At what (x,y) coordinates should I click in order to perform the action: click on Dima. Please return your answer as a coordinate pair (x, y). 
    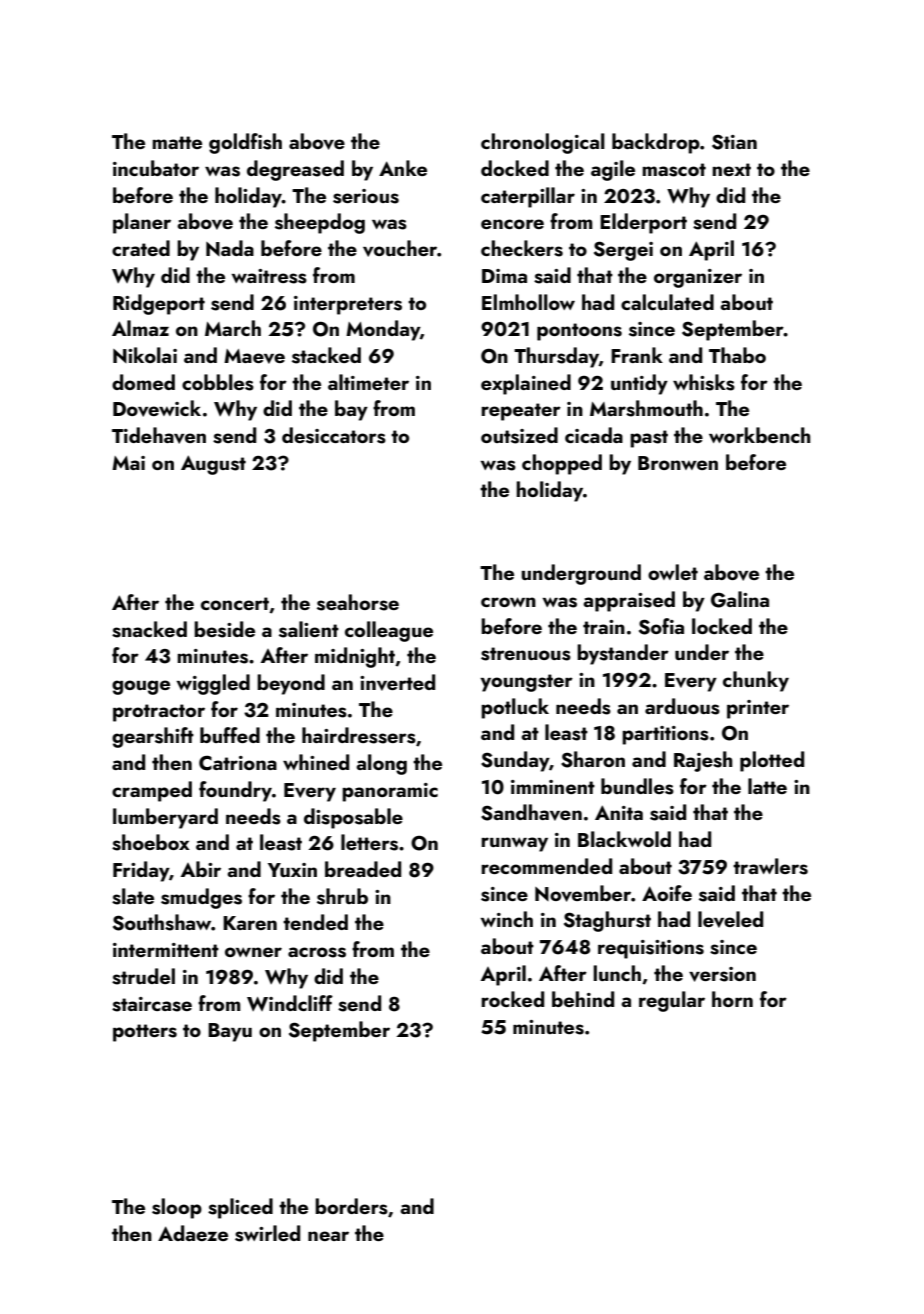
    Looking at the image, I should click on (504, 276).
